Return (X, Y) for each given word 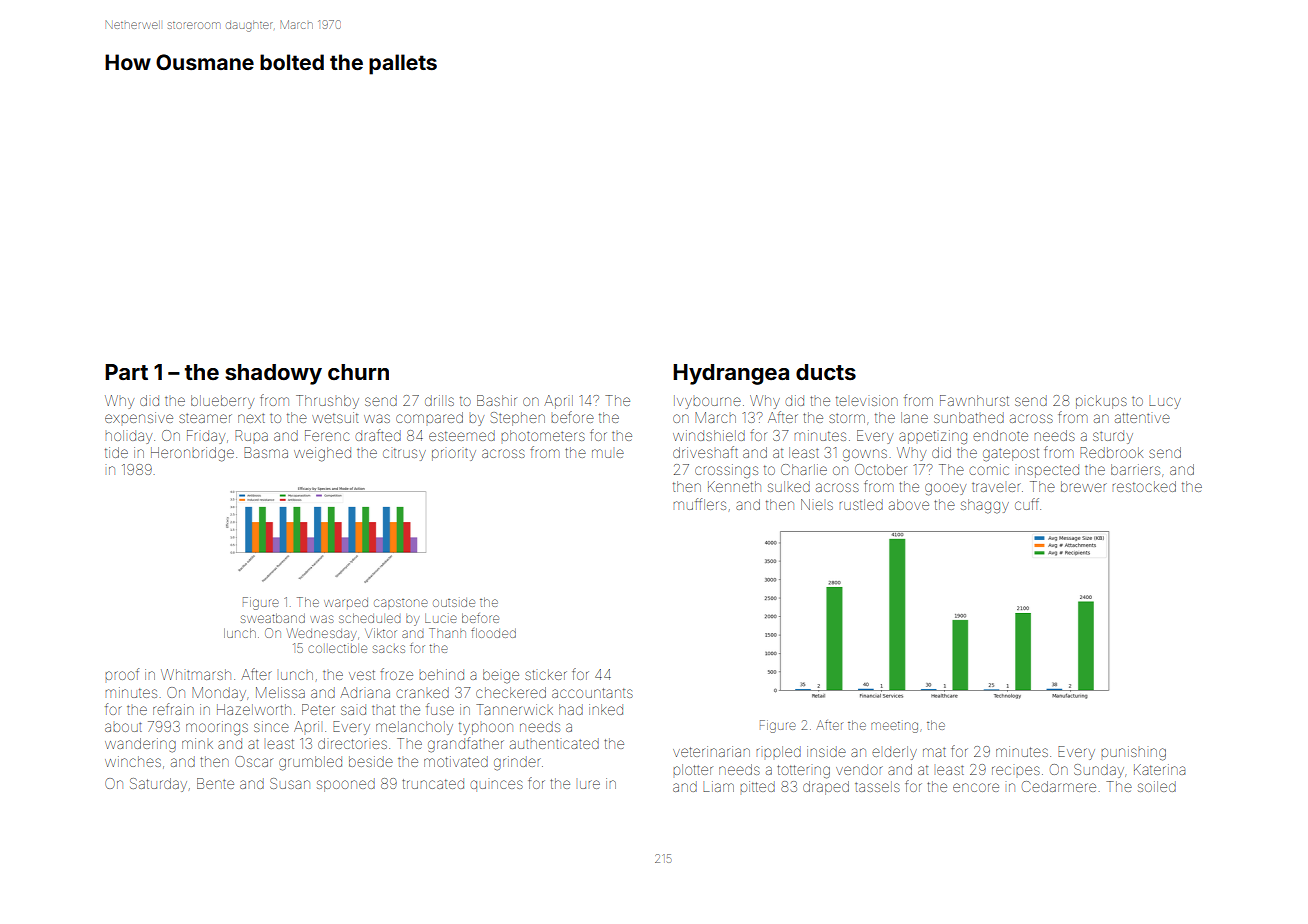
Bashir (496, 400)
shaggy (985, 506)
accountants (592, 693)
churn (358, 372)
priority (454, 455)
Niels (817, 504)
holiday (129, 437)
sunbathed (969, 417)
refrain (173, 709)
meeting (894, 727)
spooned (346, 785)
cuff (1027, 504)
